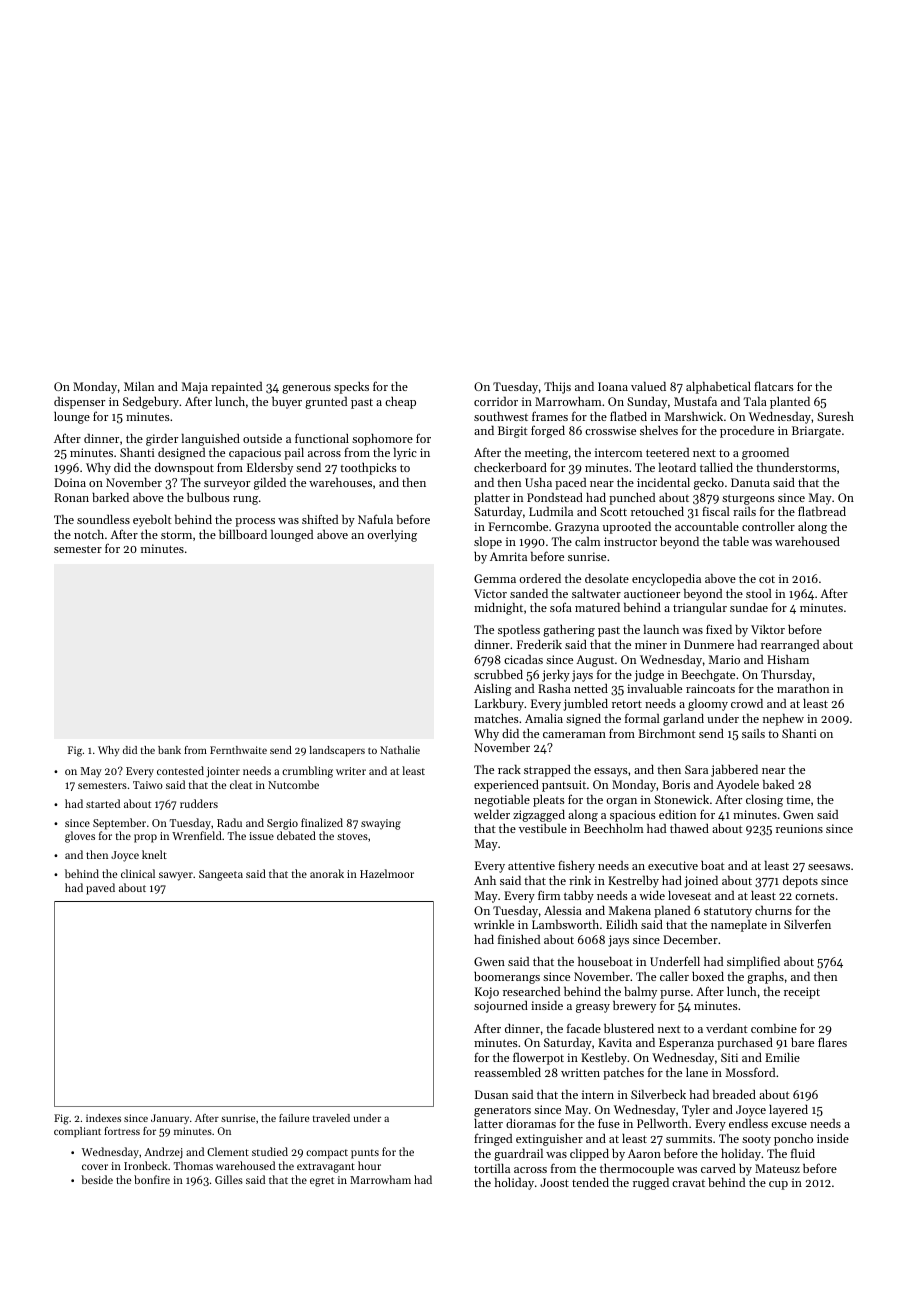 The width and height of the screenshot is (908, 1316). Describe the element at coordinates (782, 1057) in the screenshot. I see `Emilie` at that location.
